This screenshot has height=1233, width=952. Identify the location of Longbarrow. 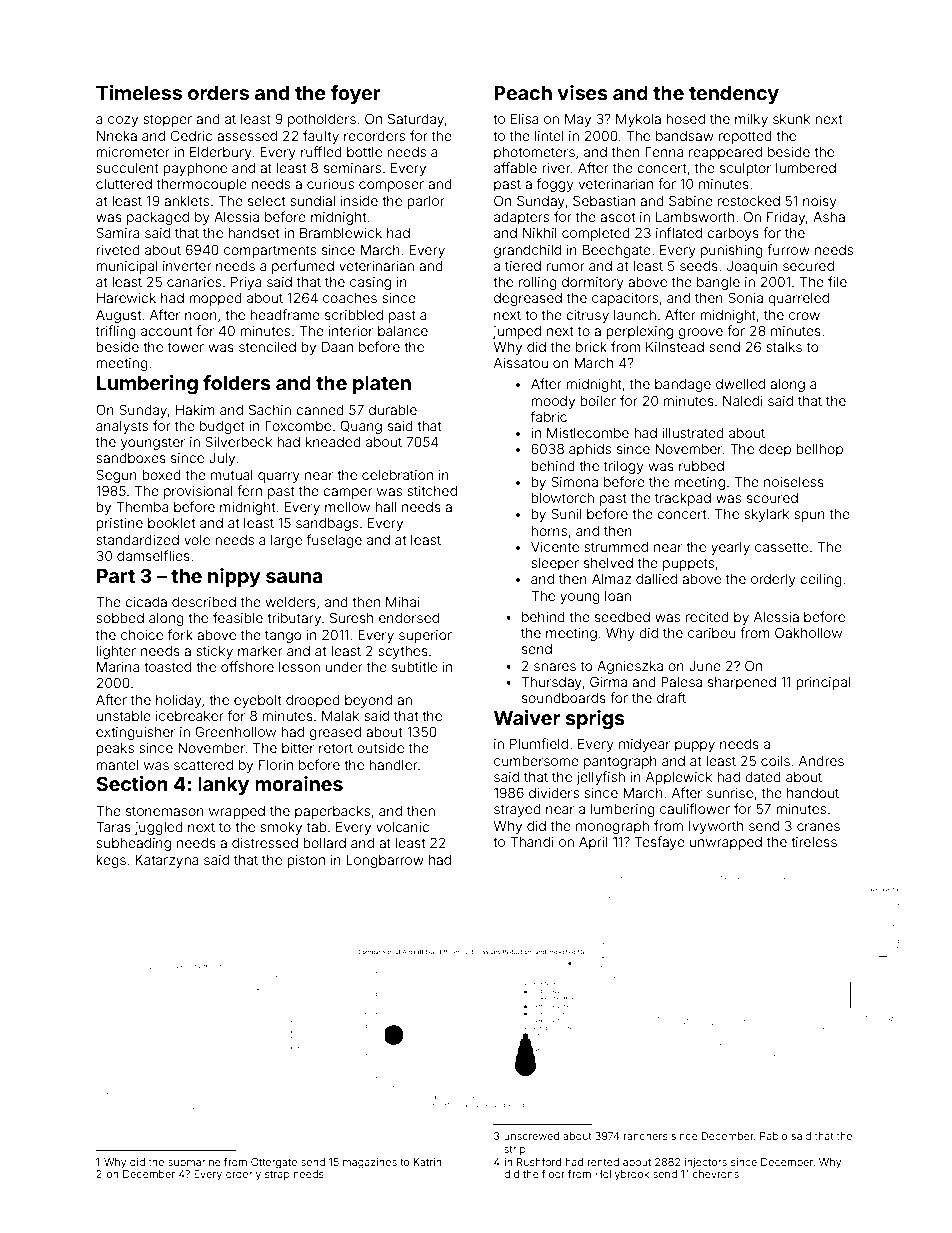
(385, 861).
